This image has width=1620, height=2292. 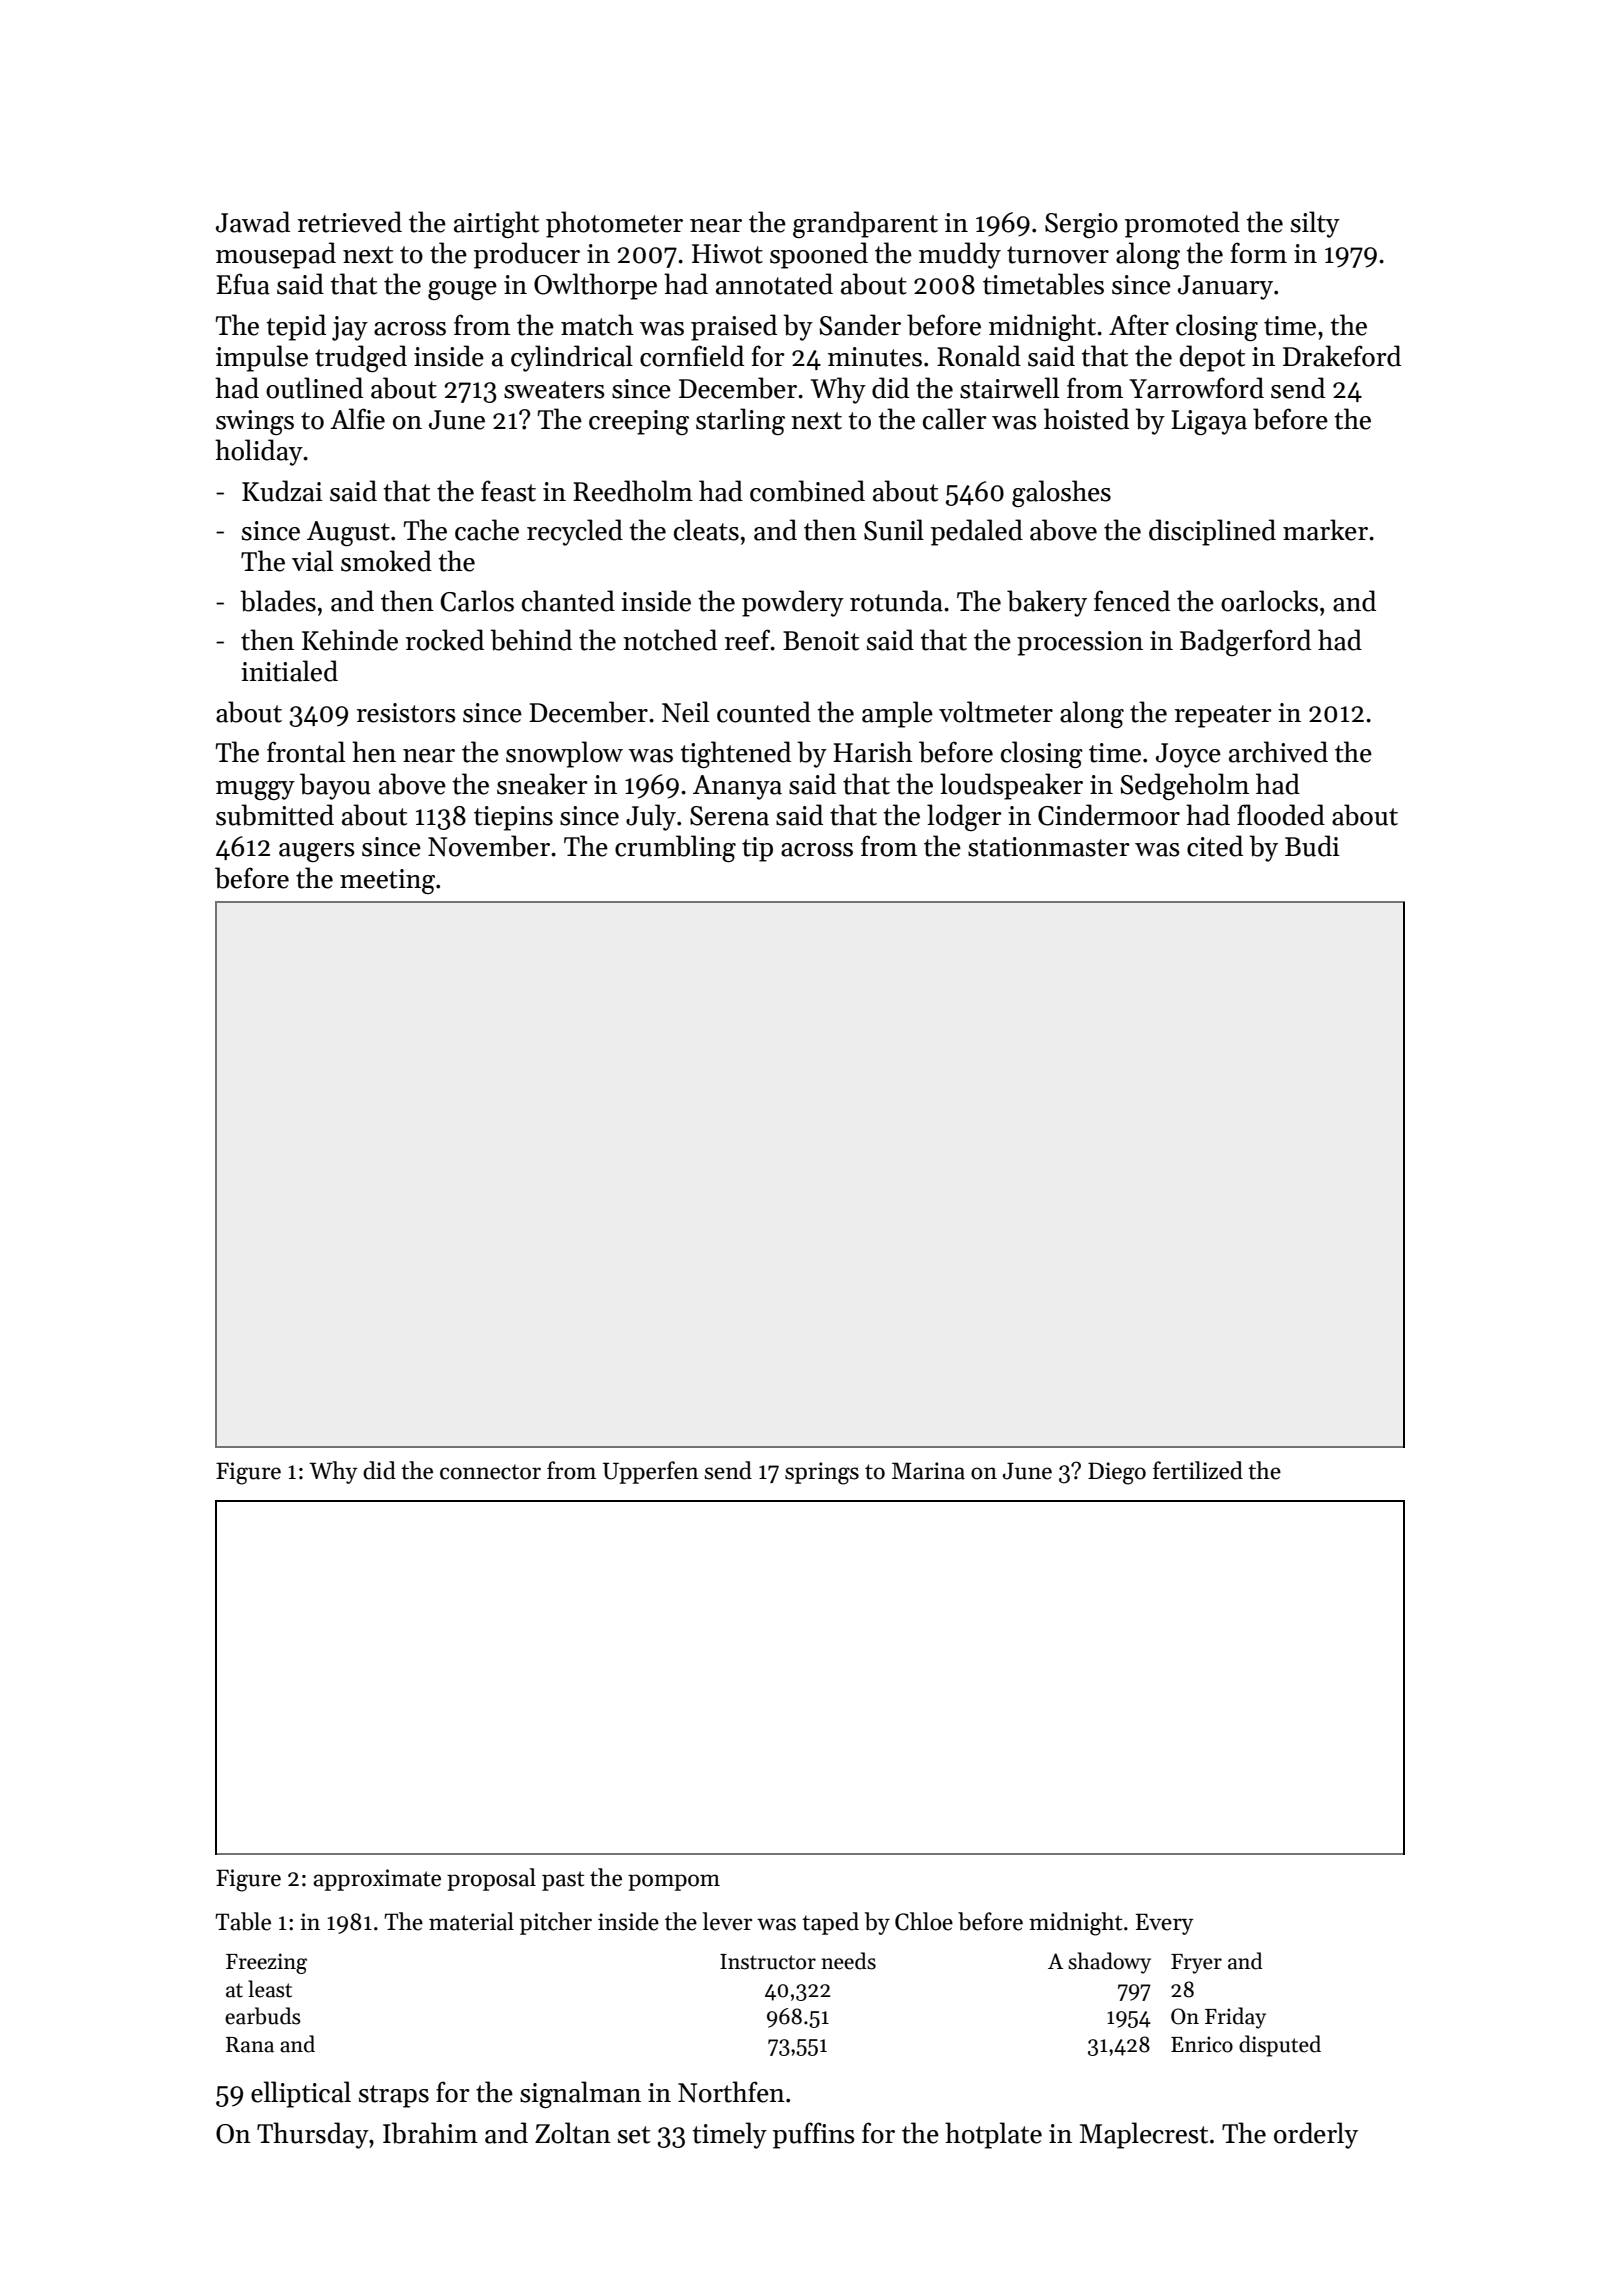 What do you see at coordinates (253, 222) in the image?
I see `Jawad` at bounding box center [253, 222].
